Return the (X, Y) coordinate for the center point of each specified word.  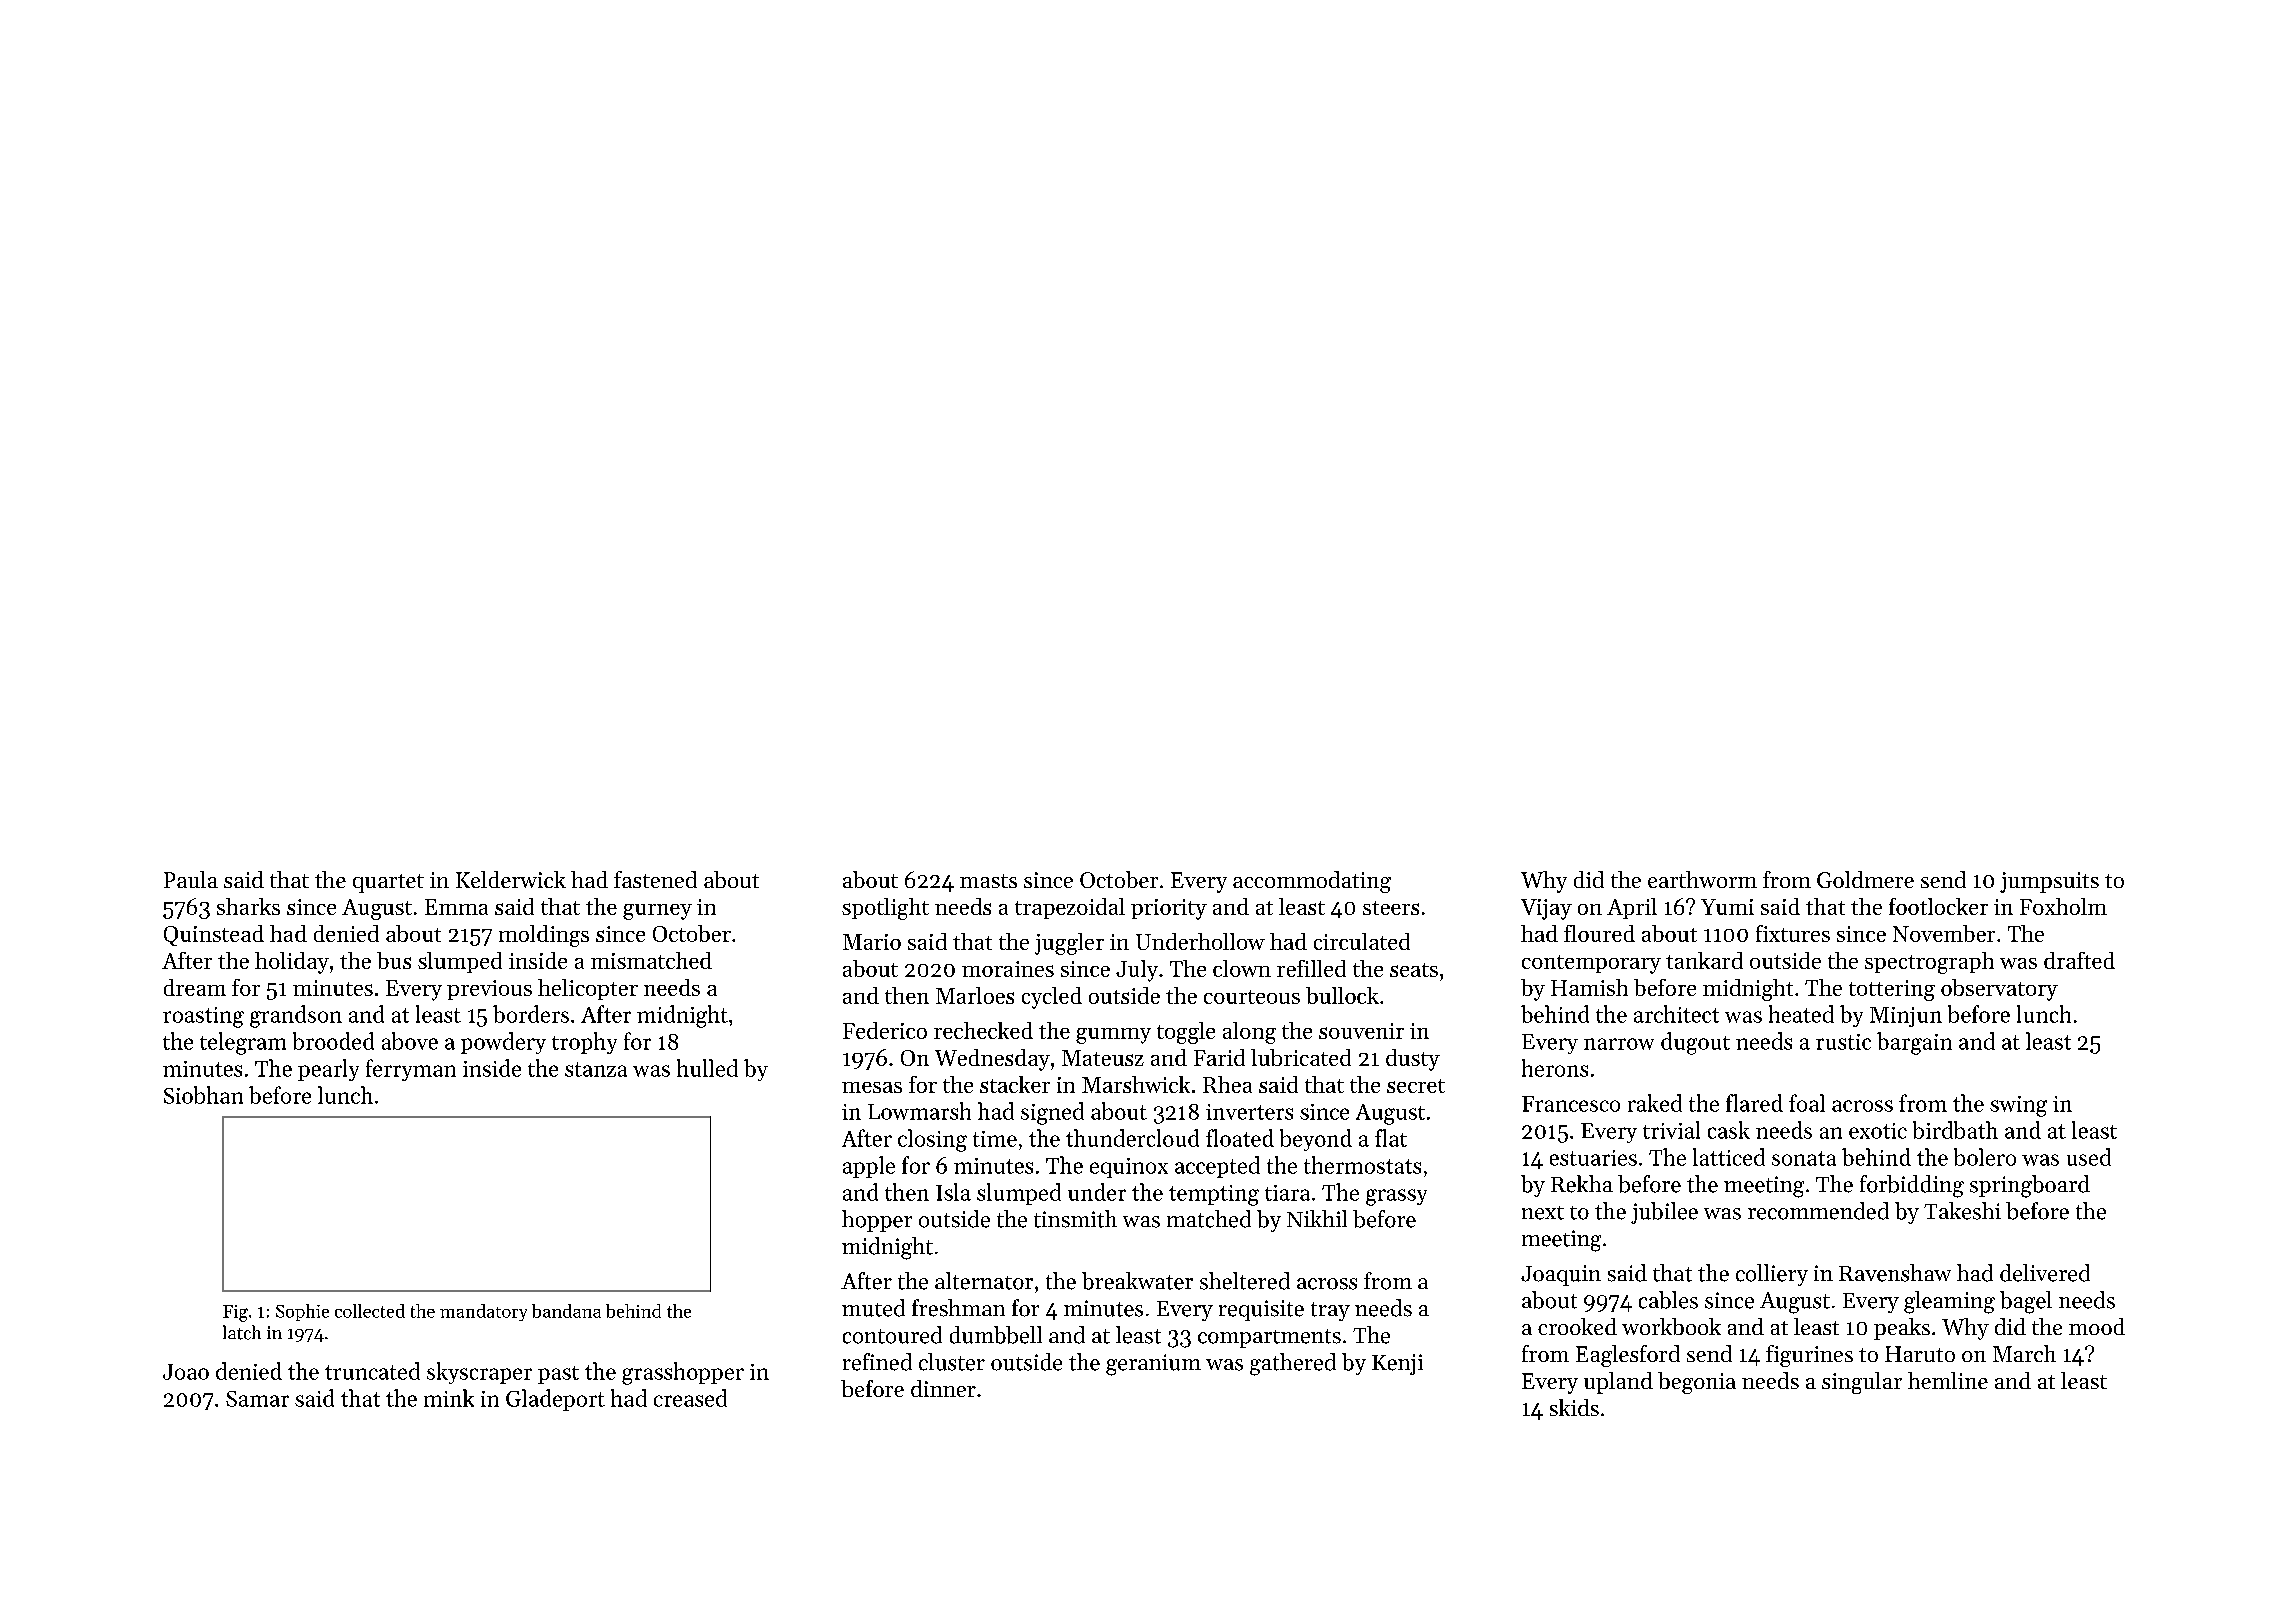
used (2089, 1157)
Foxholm (2063, 906)
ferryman (411, 1070)
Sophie (302, 1312)
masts (988, 881)
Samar (257, 1399)
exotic (1878, 1131)
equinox (1129, 1168)
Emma (456, 907)
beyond (1316, 1140)
